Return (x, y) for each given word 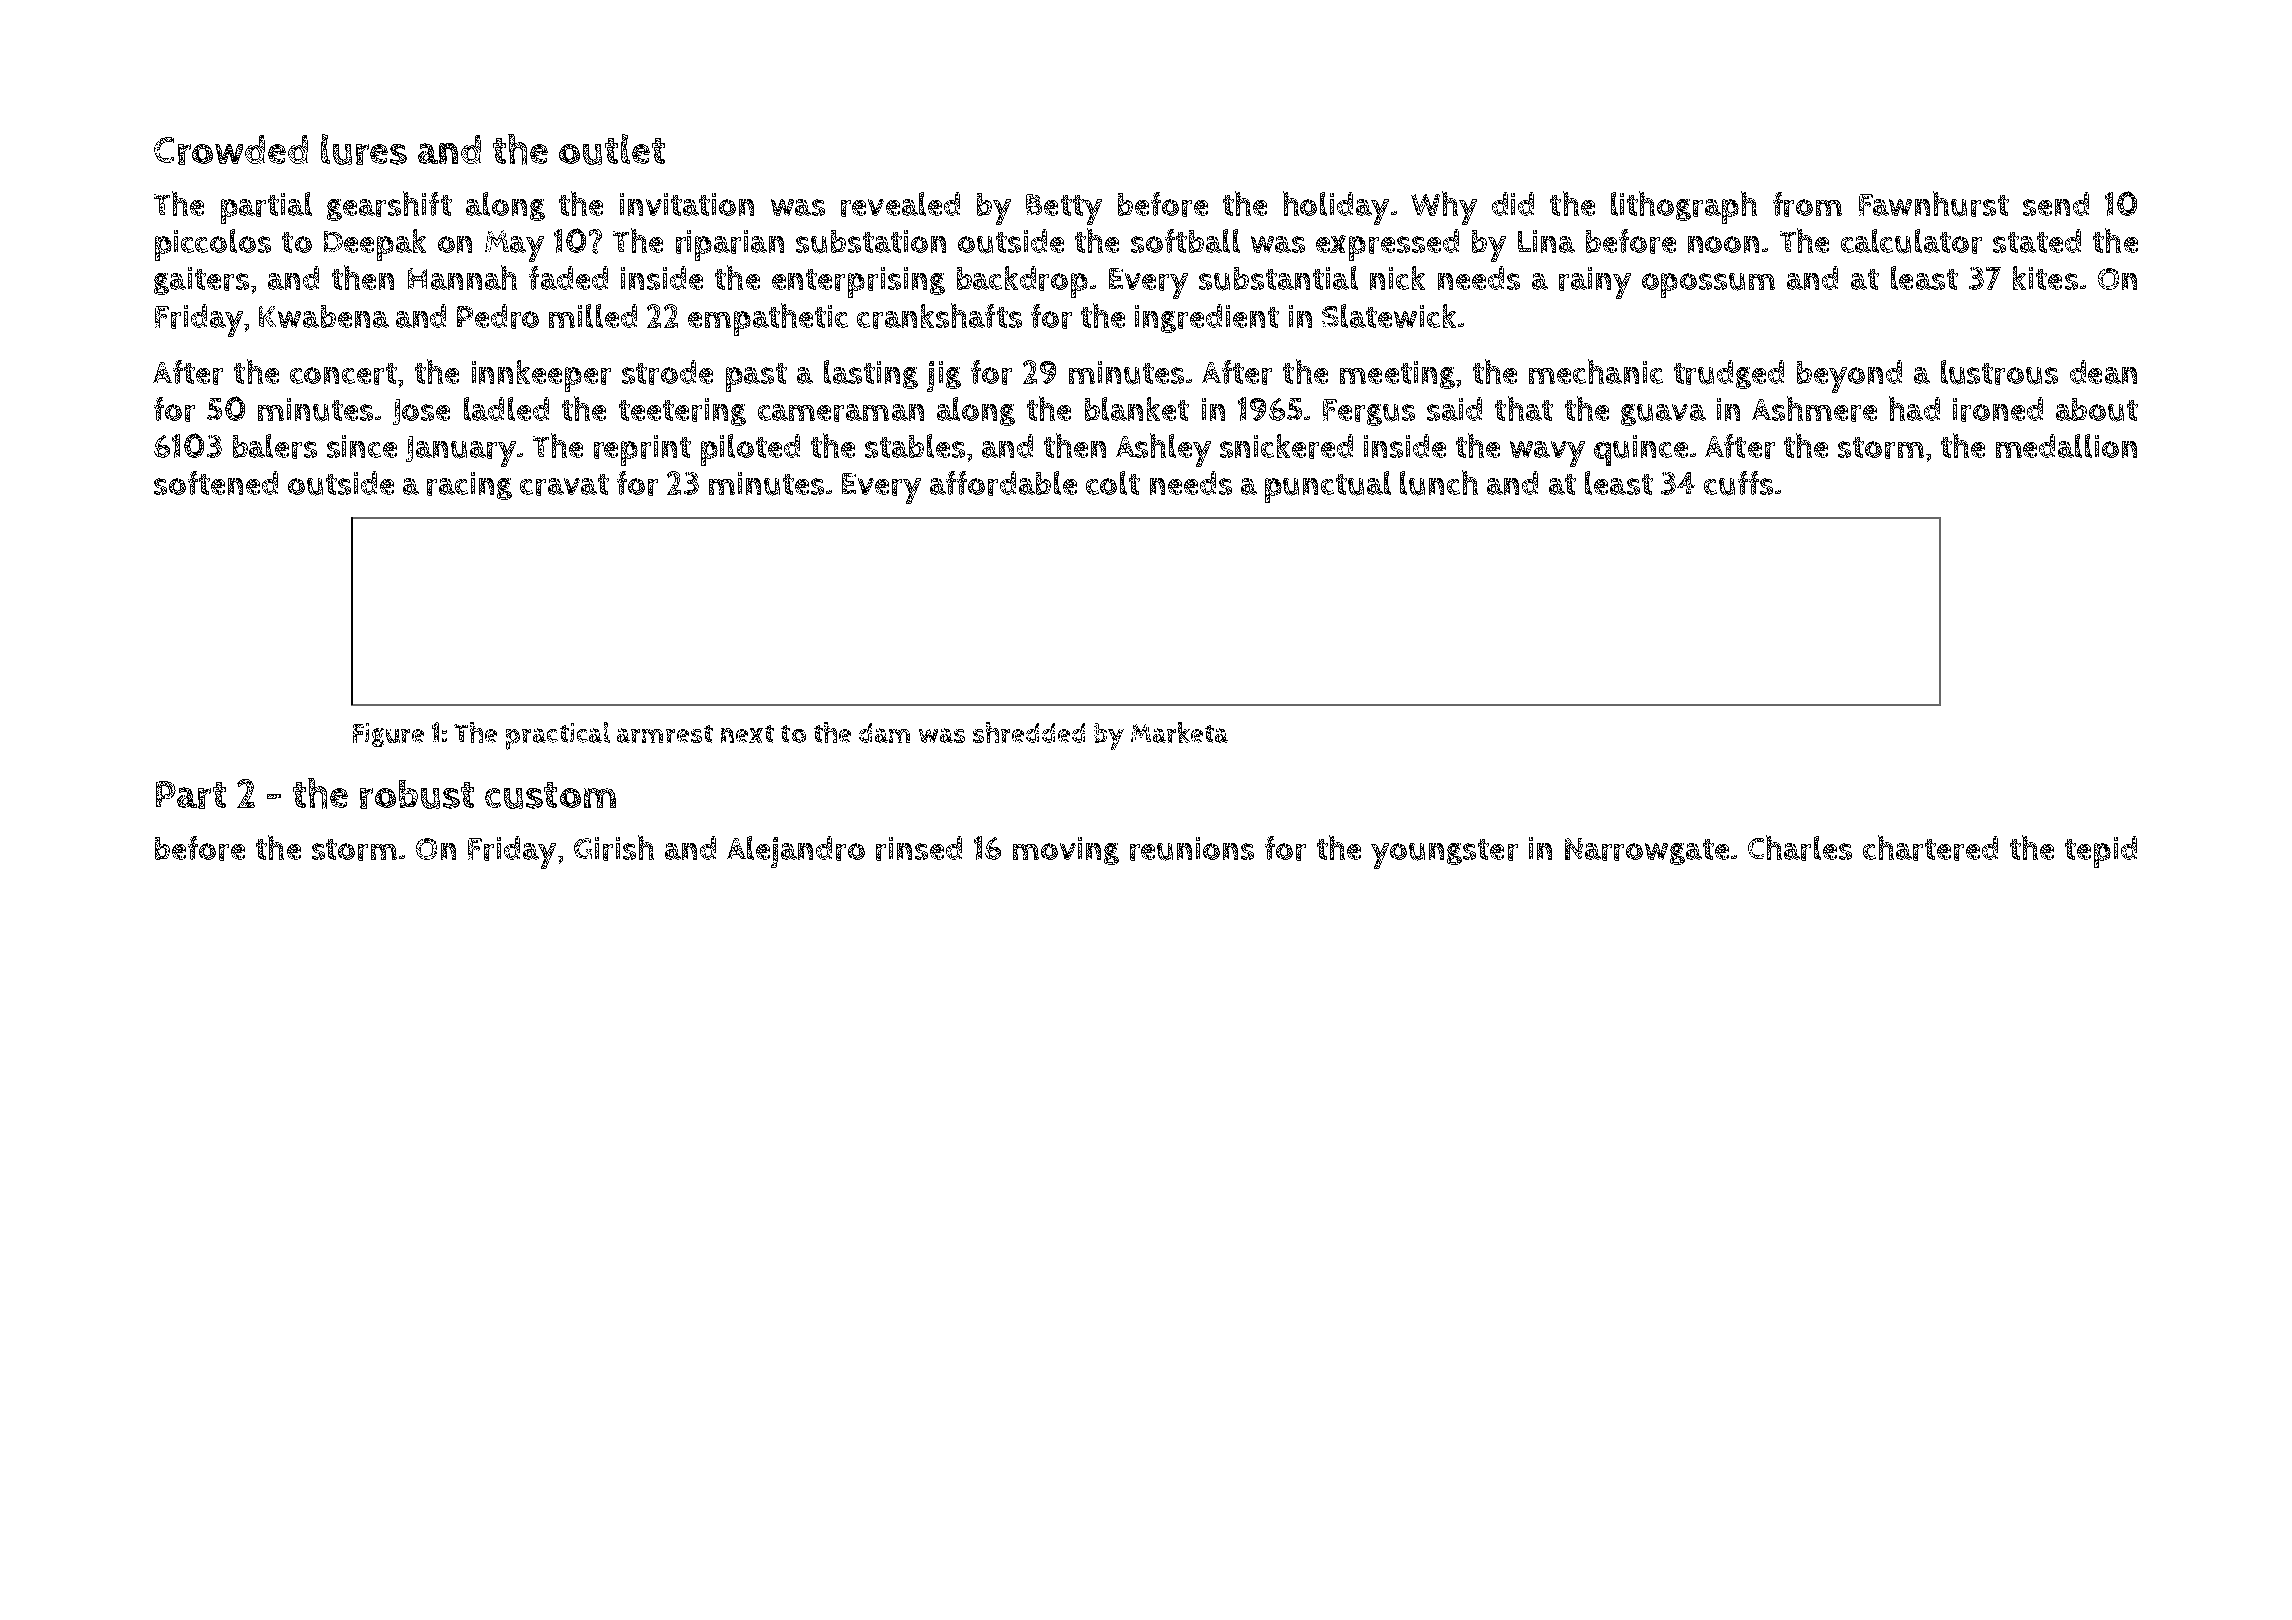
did (1513, 204)
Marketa (1179, 732)
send (2056, 204)
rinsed (919, 848)
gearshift (389, 206)
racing (469, 486)
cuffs (1738, 483)
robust (417, 794)
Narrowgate (1647, 851)
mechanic (1596, 371)
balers (275, 446)
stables (915, 446)
